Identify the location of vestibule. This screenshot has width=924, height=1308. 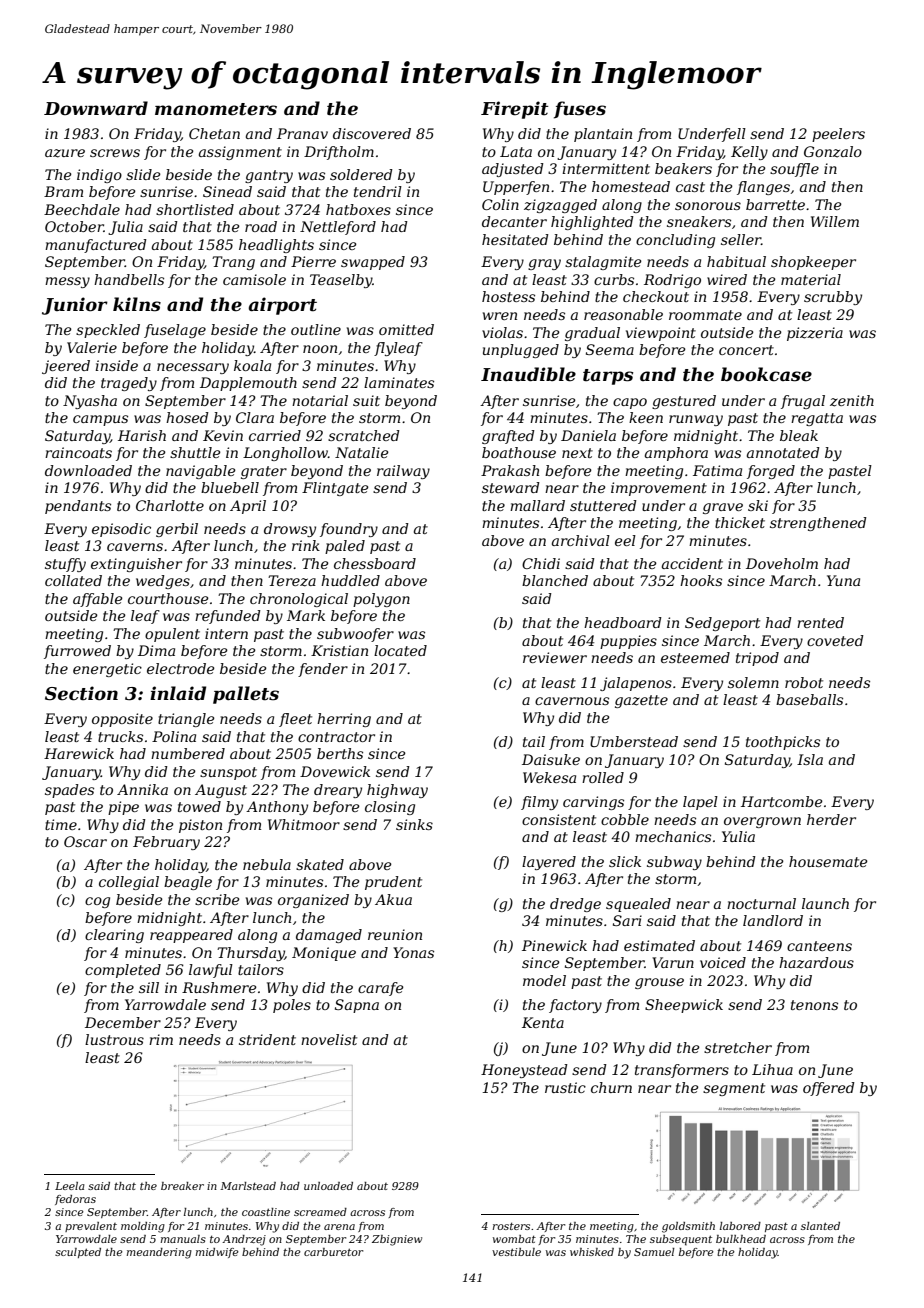
(516, 1252).
